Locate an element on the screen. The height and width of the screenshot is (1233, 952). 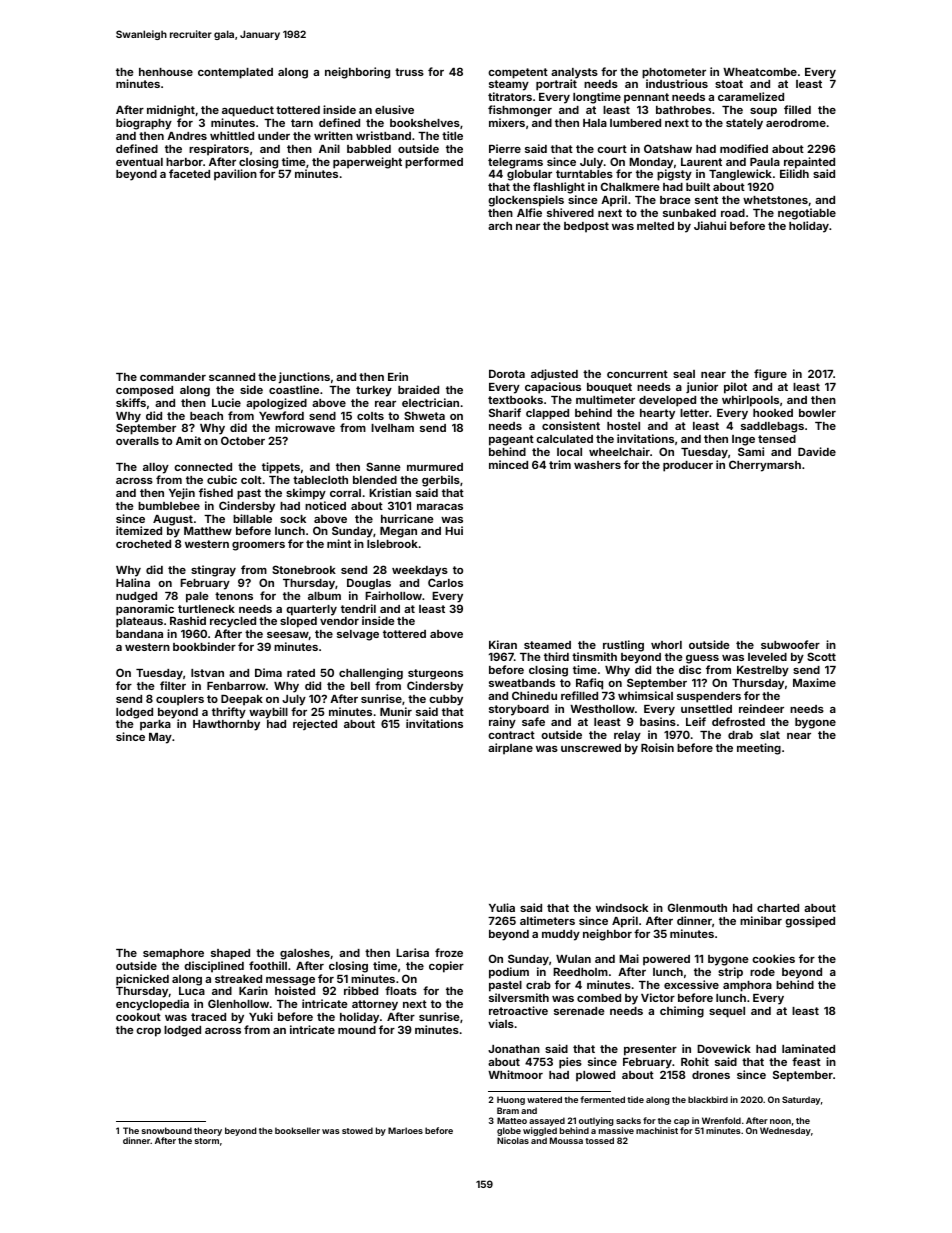
tippets is located at coordinates (281, 468).
